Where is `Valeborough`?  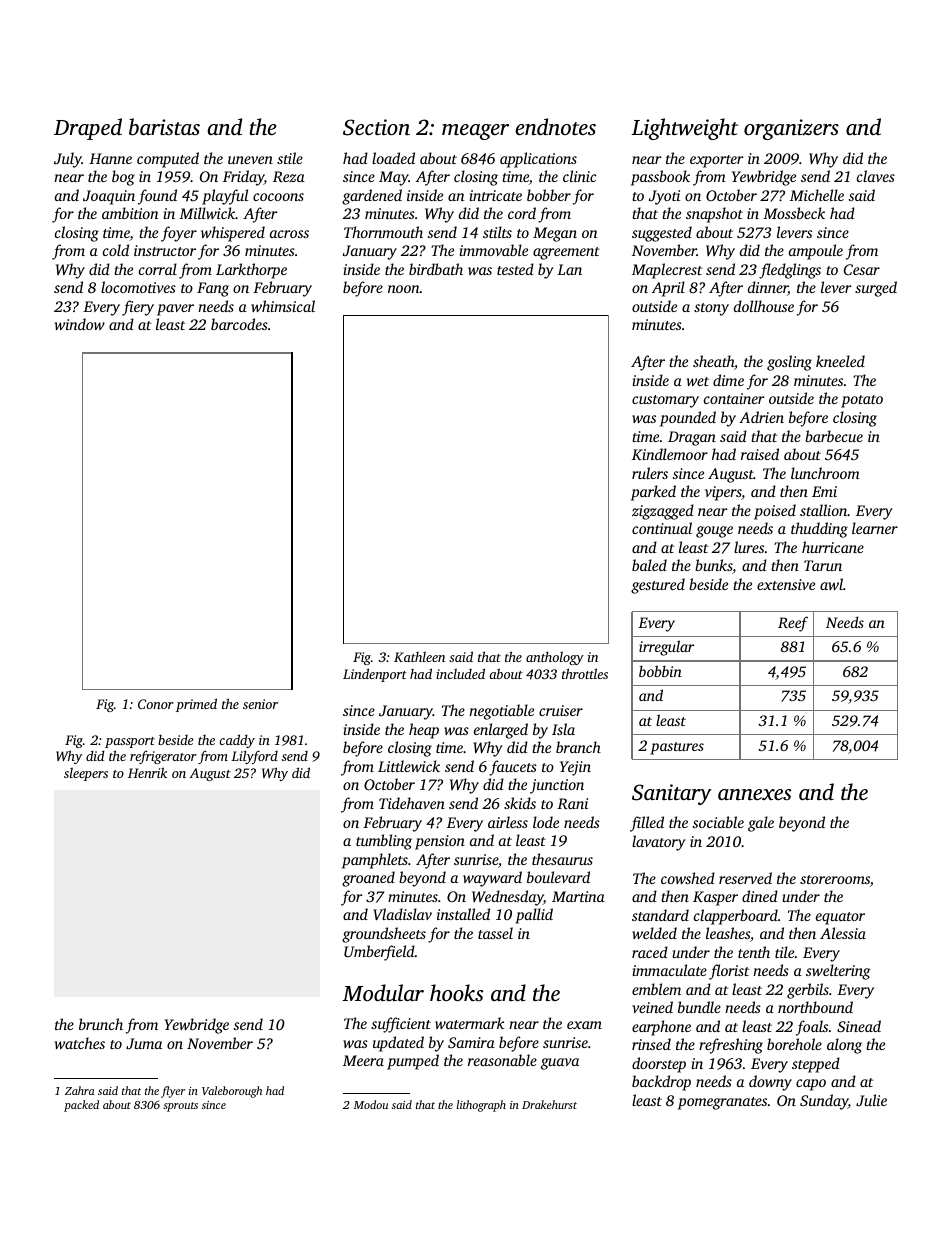
Valeborough is located at coordinates (232, 1092).
